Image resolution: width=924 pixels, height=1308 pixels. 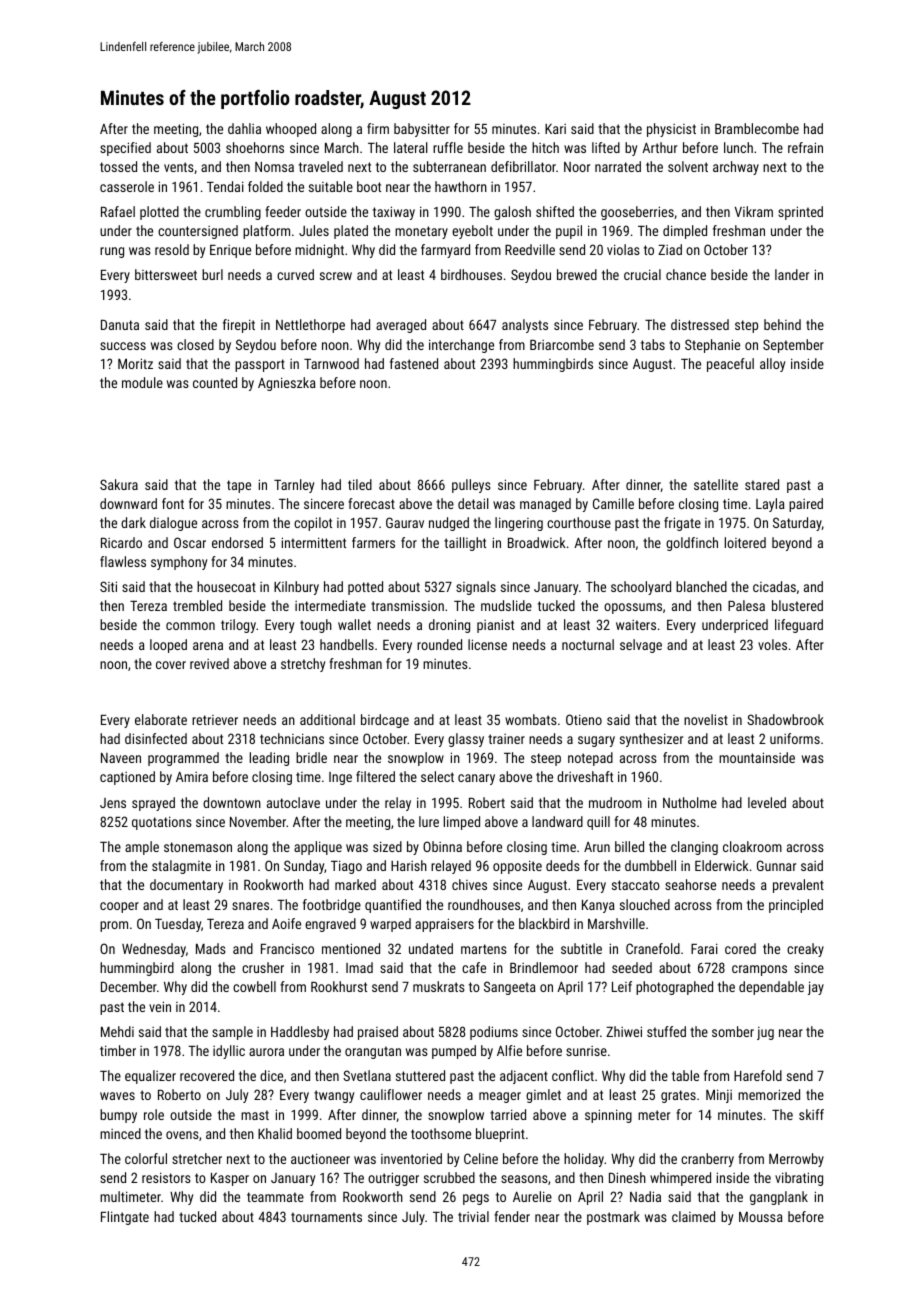 What do you see at coordinates (326, 1217) in the screenshot?
I see `tournaments` at bounding box center [326, 1217].
